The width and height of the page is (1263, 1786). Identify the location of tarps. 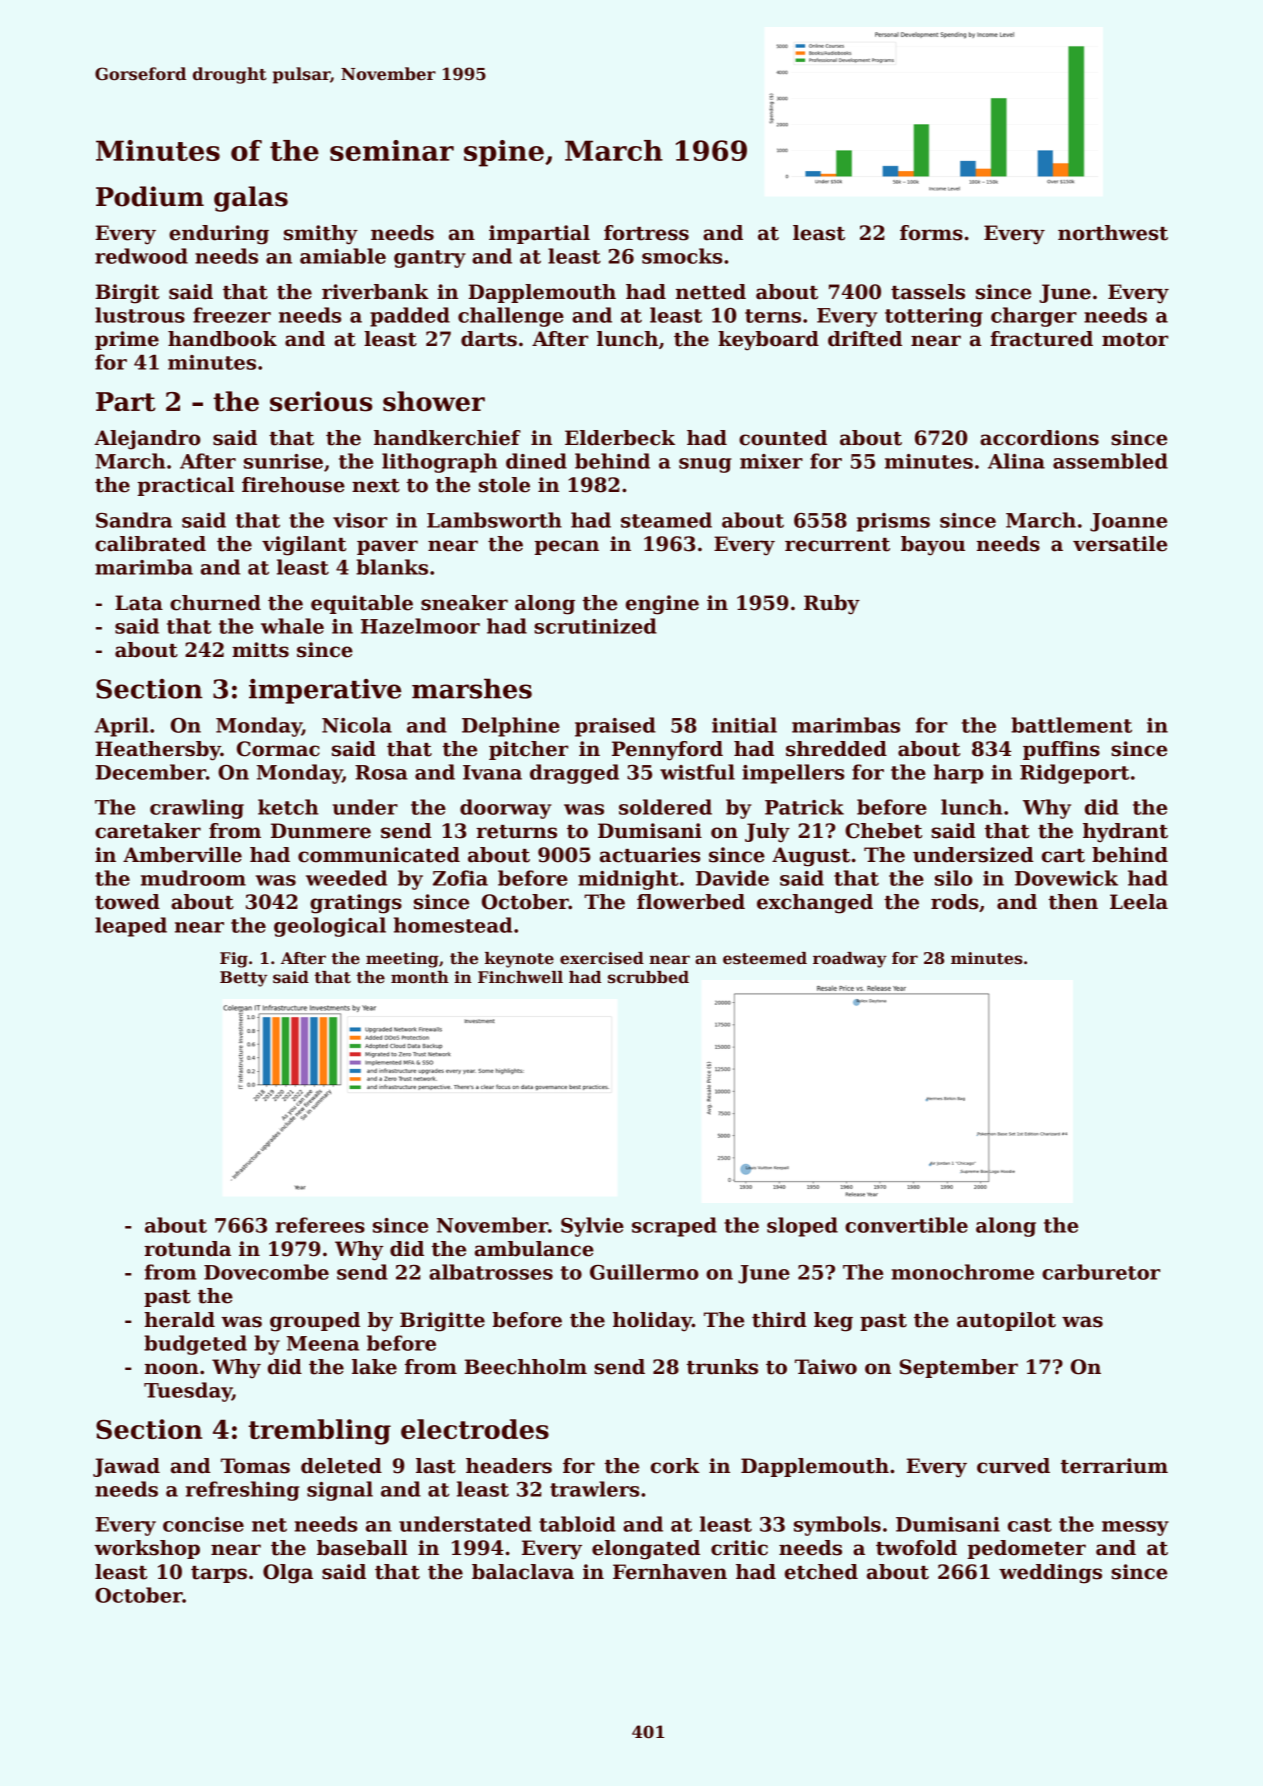
(219, 1574).
